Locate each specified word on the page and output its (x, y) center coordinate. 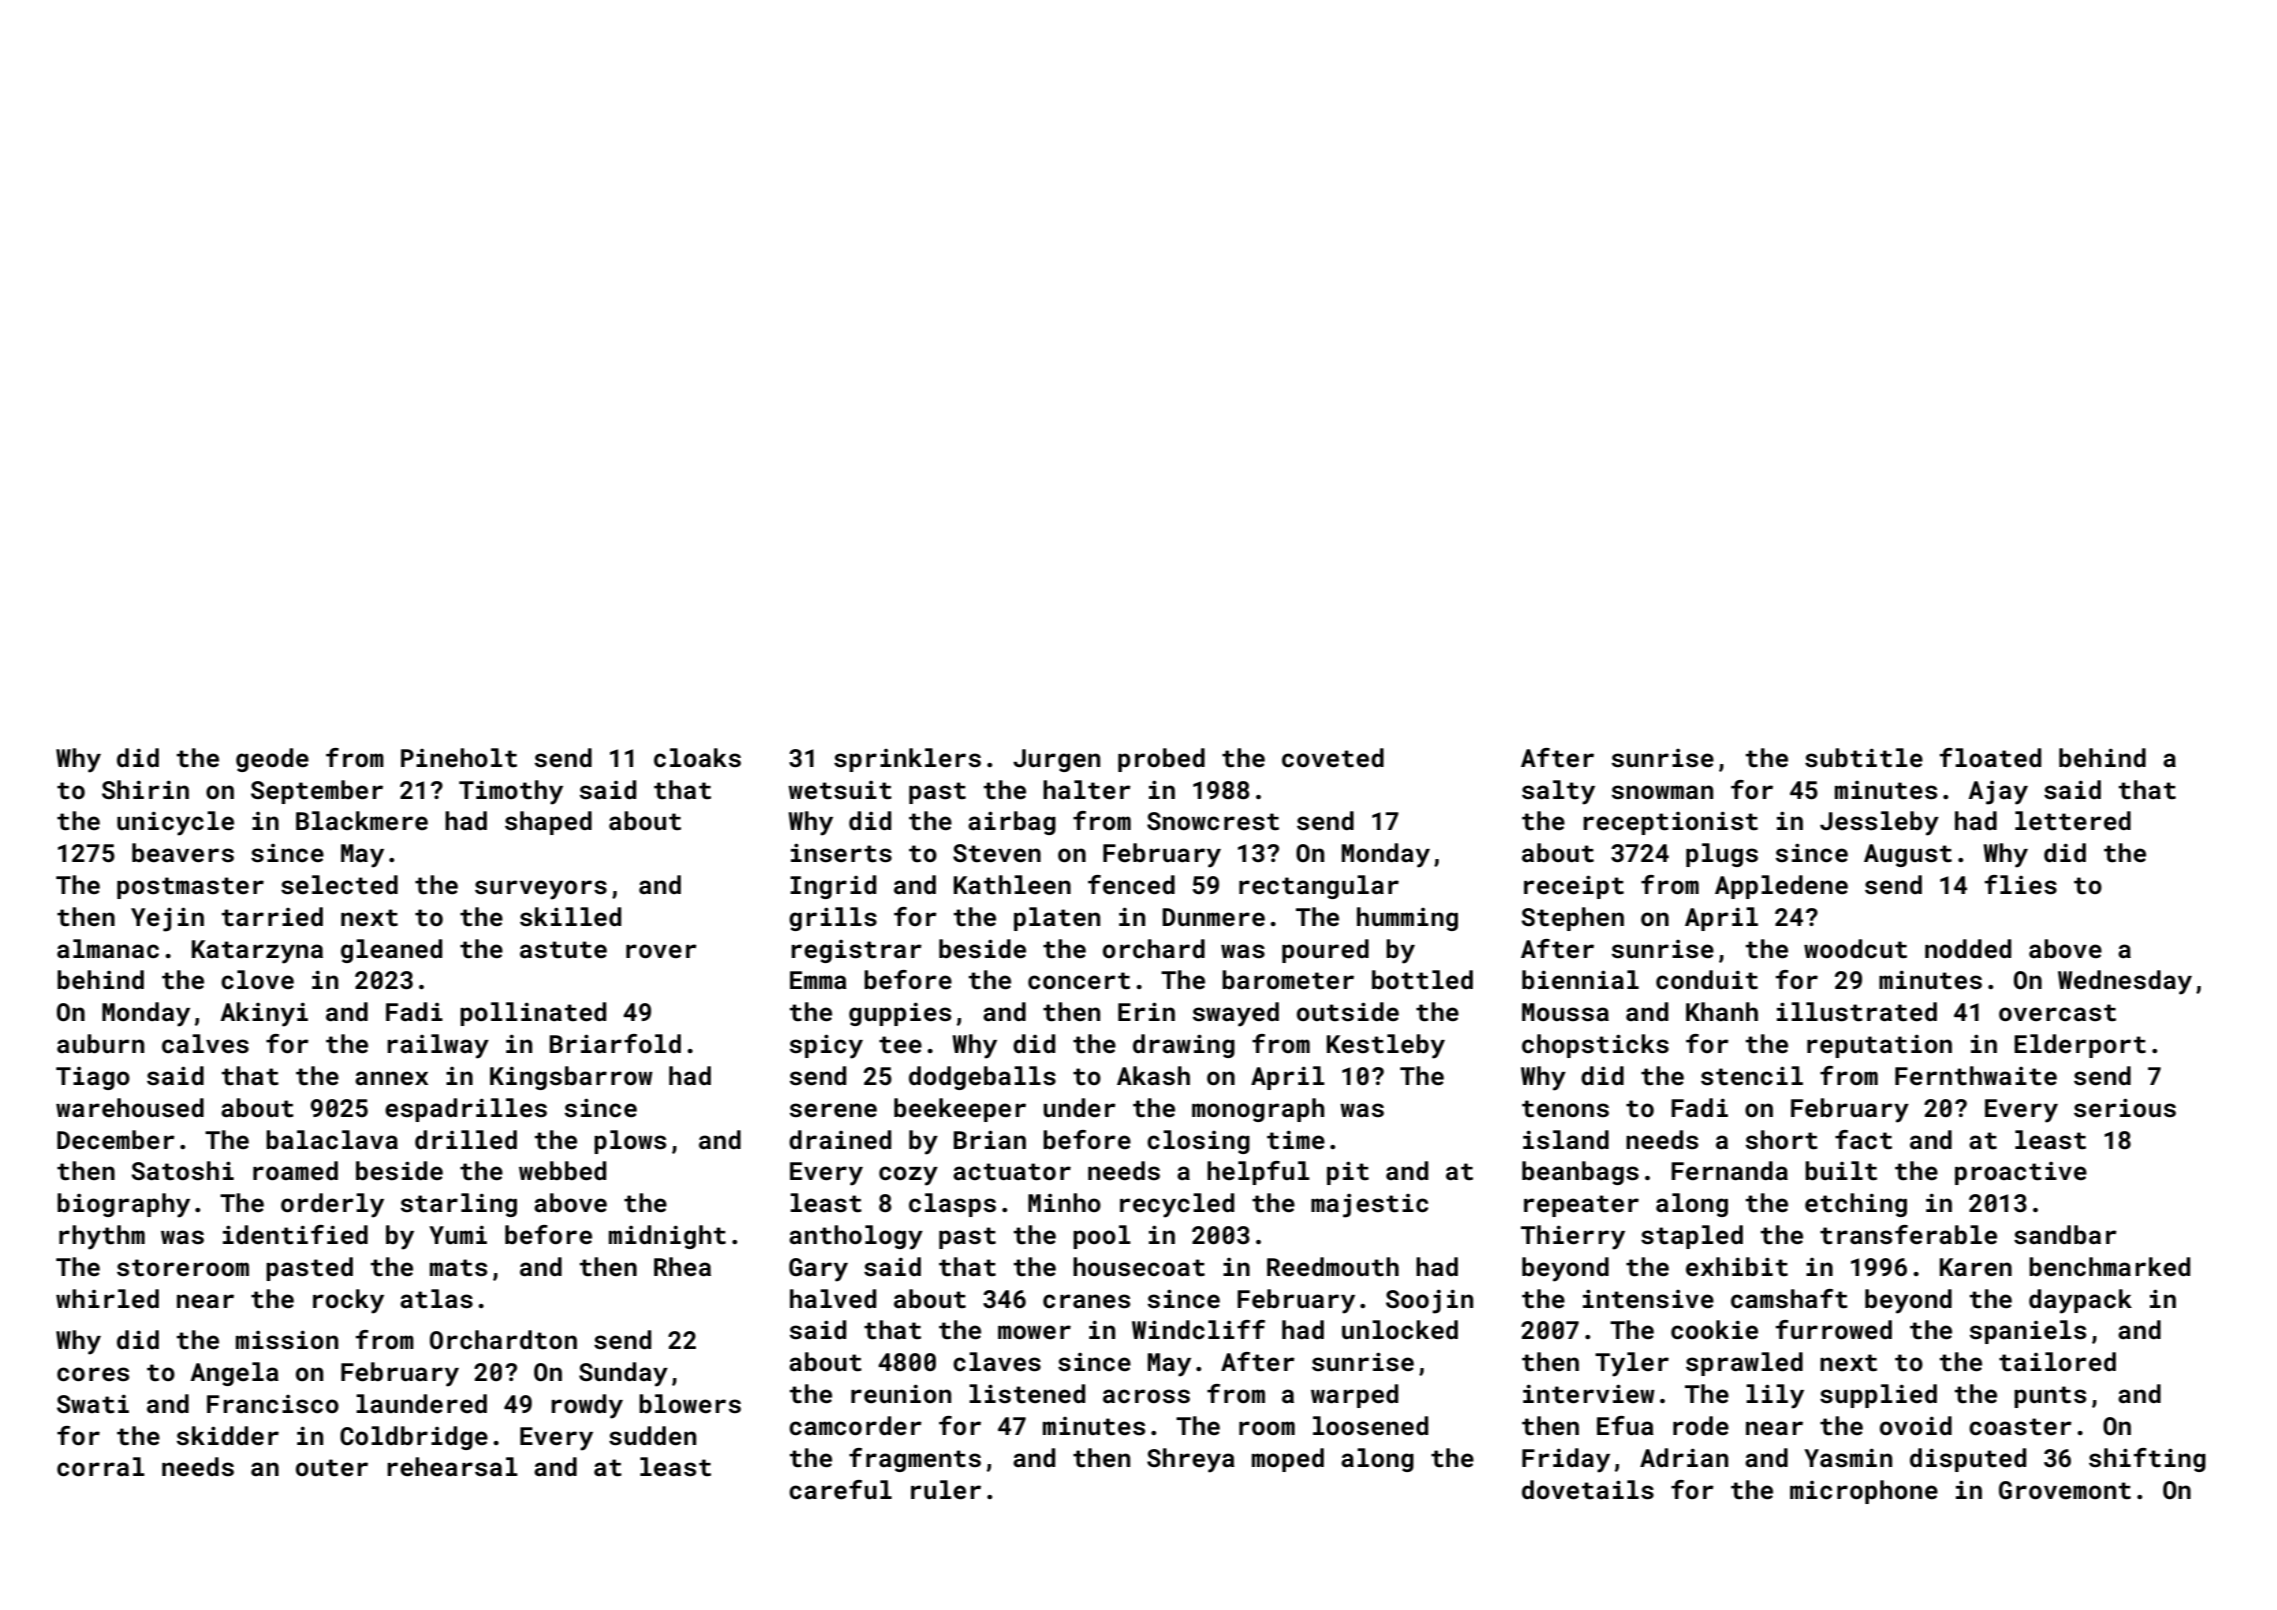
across (1146, 1396)
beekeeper (960, 1110)
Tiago (93, 1078)
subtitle (1864, 758)
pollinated (533, 1014)
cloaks (697, 758)
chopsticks (1595, 1046)
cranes (1086, 1301)
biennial (1580, 980)
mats (458, 1268)
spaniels (2028, 1332)
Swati (93, 1404)
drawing (1184, 1046)
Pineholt (459, 758)
